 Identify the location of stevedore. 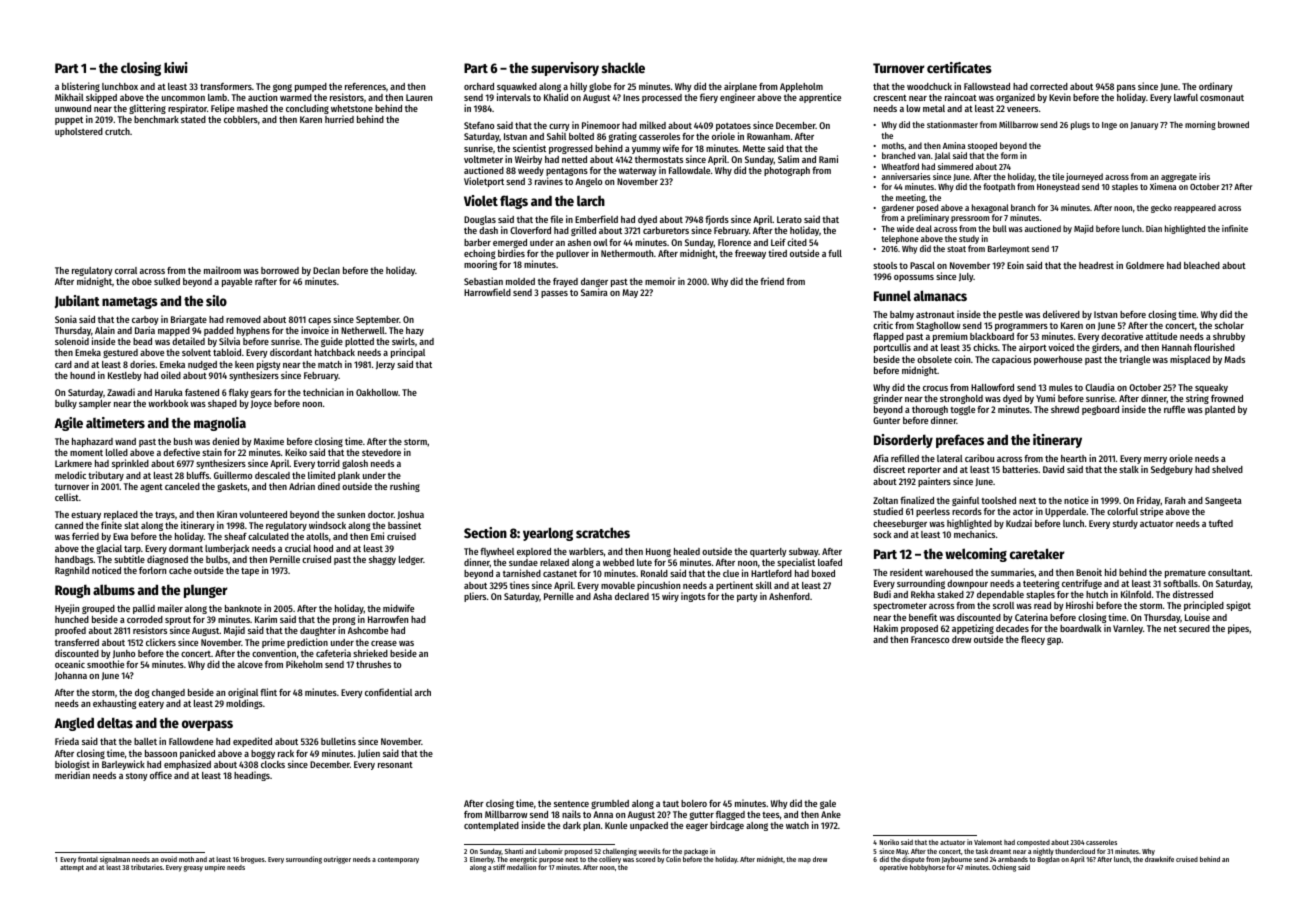
(381, 452).
